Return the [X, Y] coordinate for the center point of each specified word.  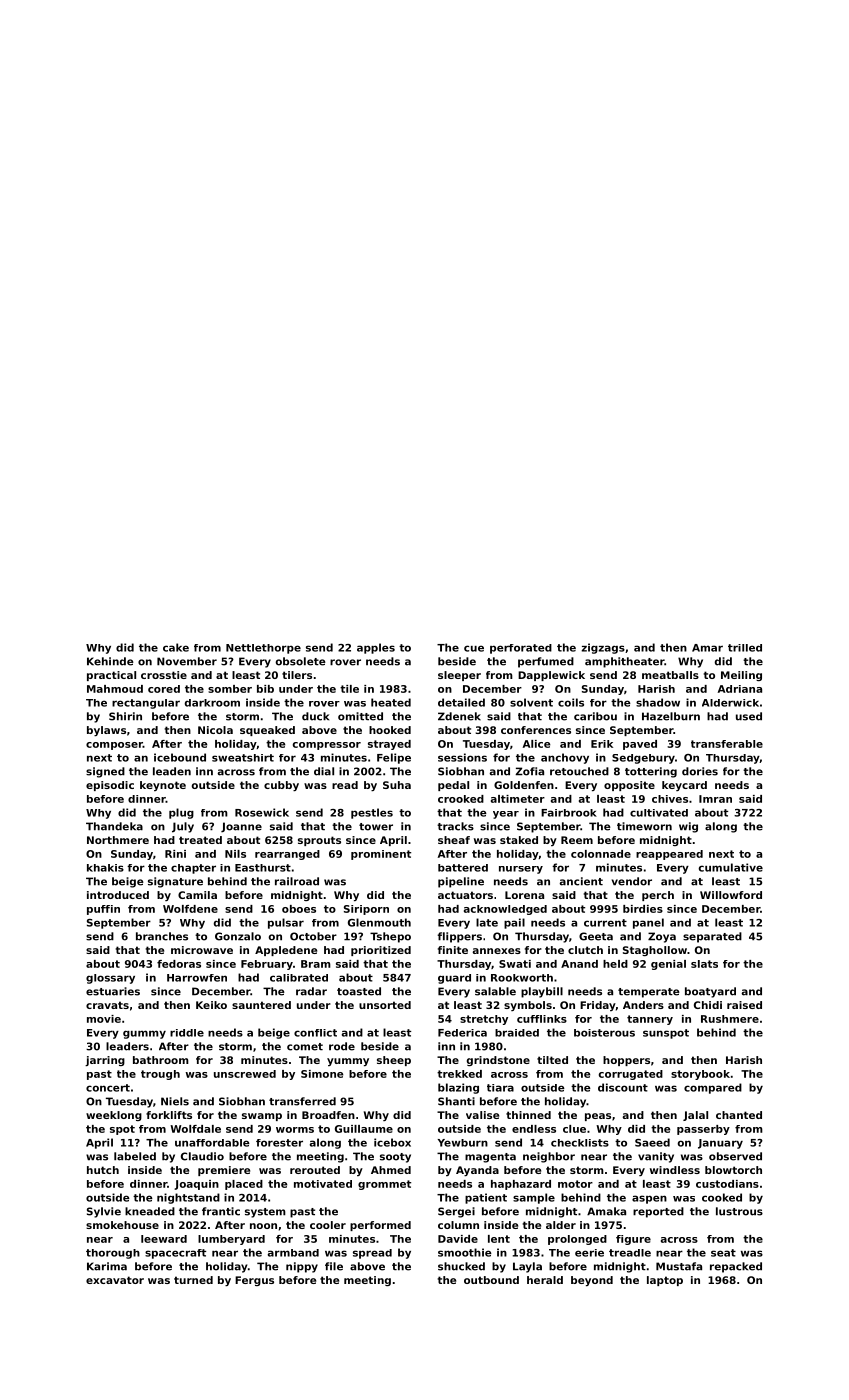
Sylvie [104, 1212]
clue [574, 1129]
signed [105, 772]
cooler [328, 1225]
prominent [381, 855]
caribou [595, 716]
